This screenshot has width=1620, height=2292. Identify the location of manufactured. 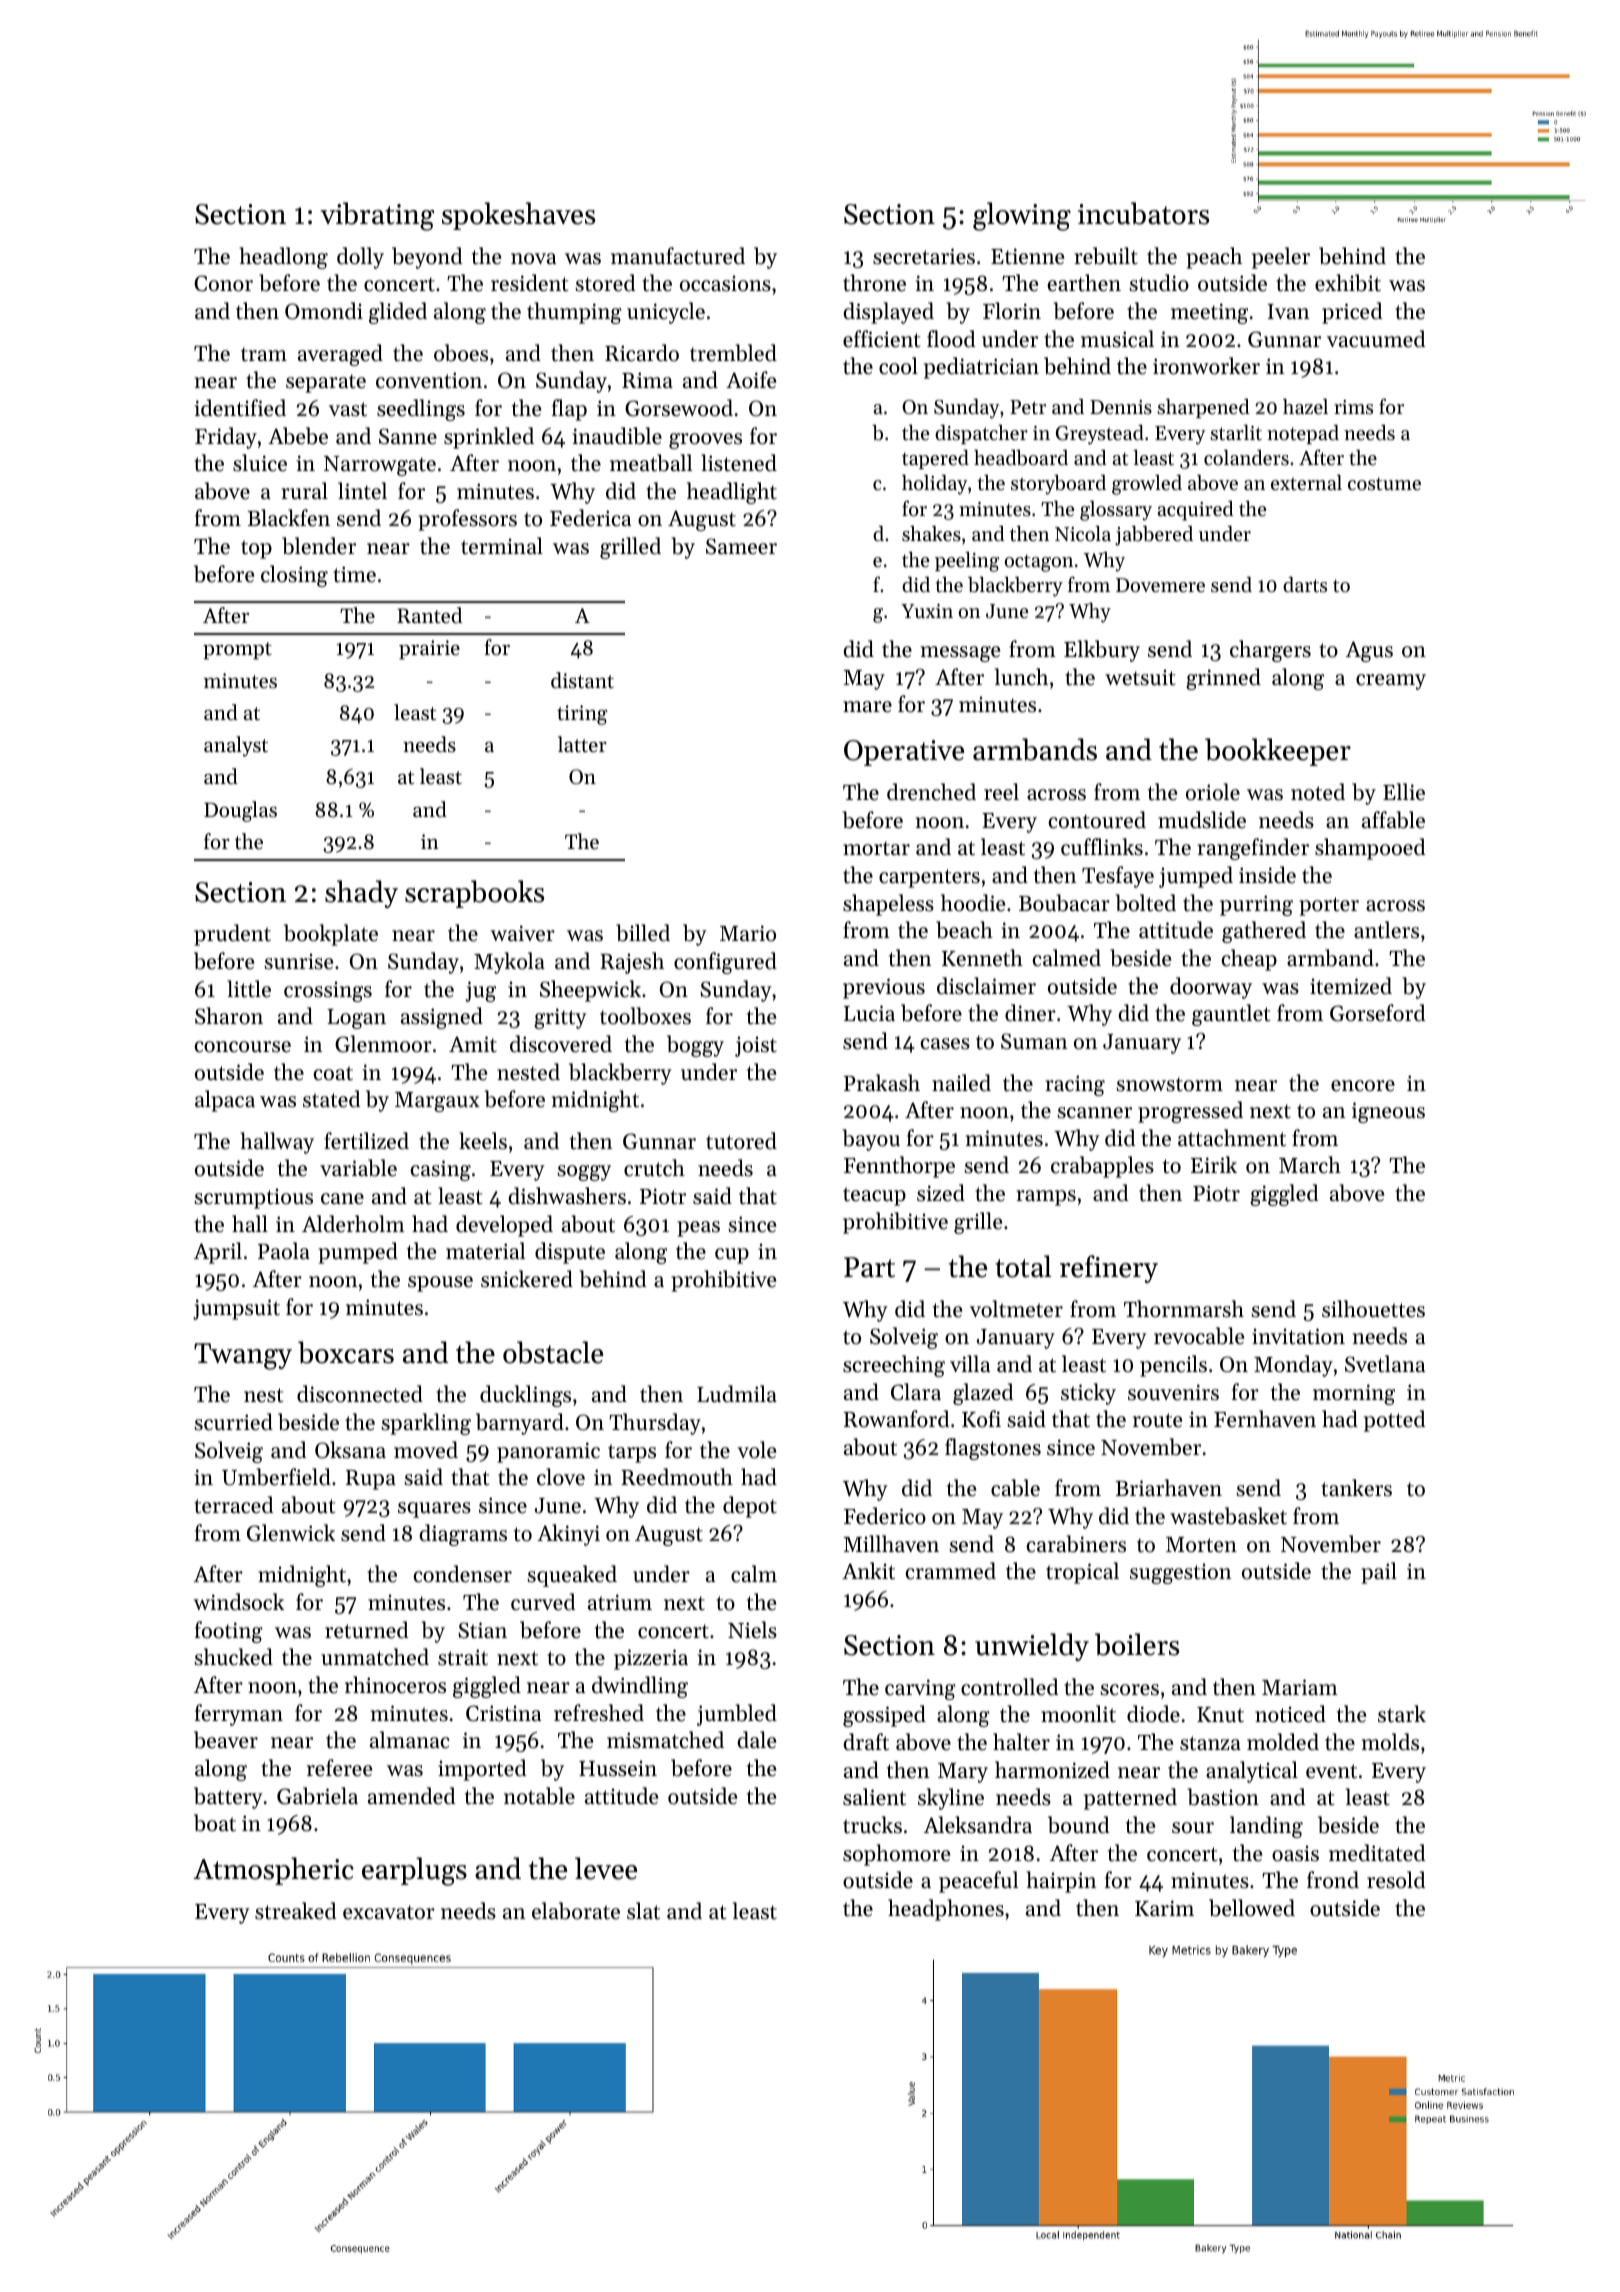
(678, 256).
